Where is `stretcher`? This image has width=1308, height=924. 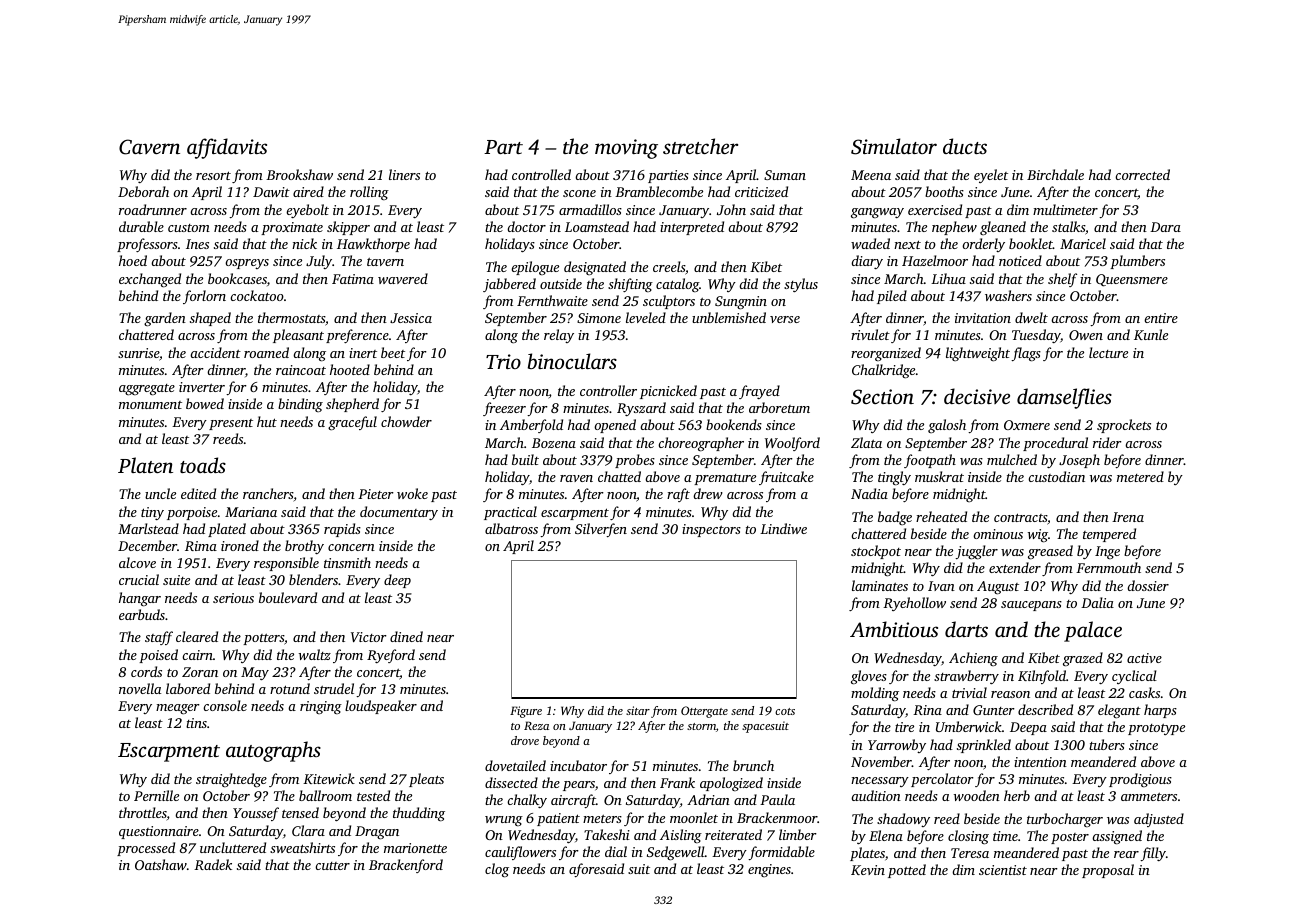 stretcher is located at coordinates (700, 146).
